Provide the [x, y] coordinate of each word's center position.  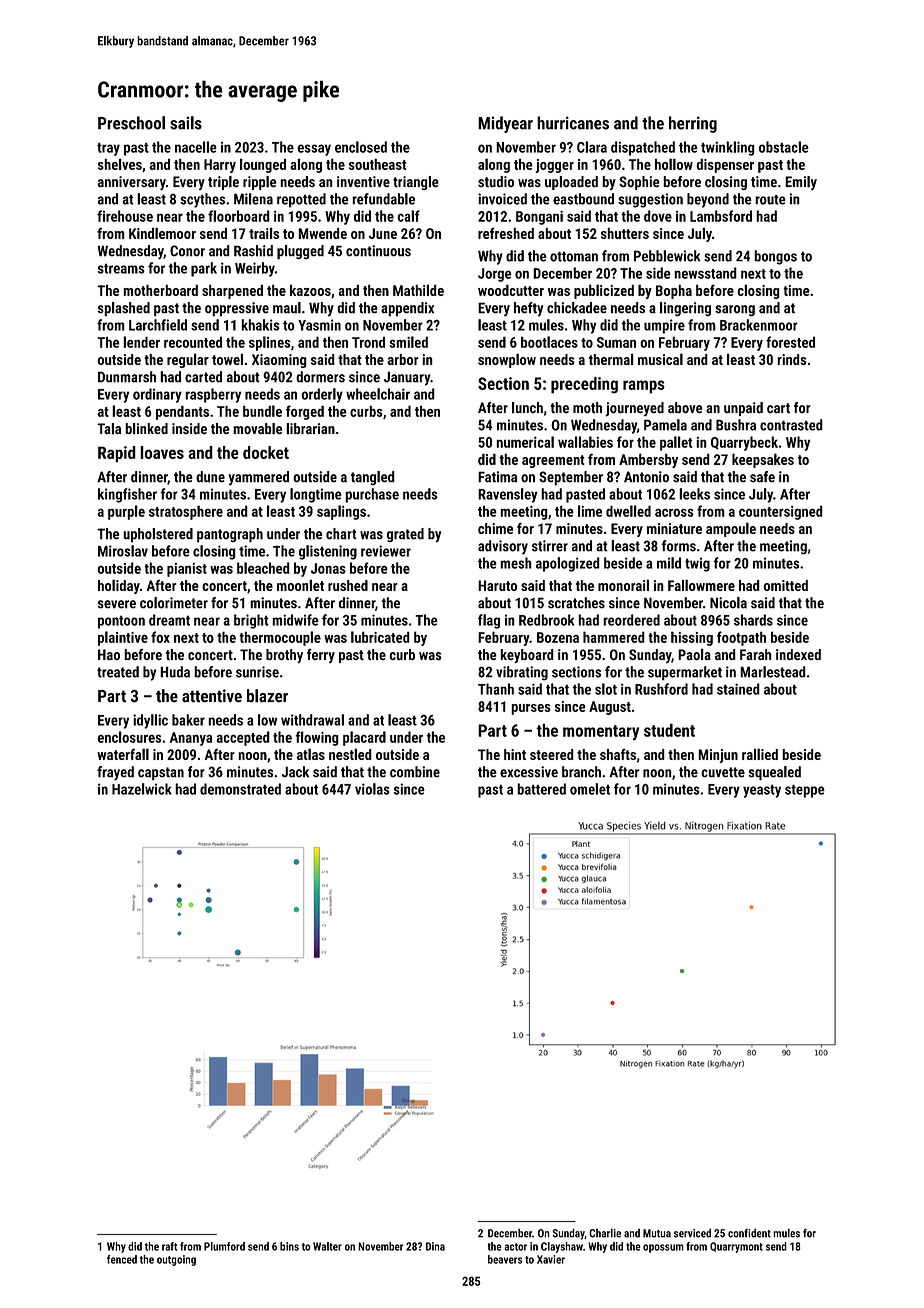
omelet [590, 789]
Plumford [224, 1246]
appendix [407, 309]
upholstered [158, 535]
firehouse [125, 216]
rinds [792, 359]
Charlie [605, 1233]
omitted [785, 585]
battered [541, 789]
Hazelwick [142, 789]
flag [489, 621]
